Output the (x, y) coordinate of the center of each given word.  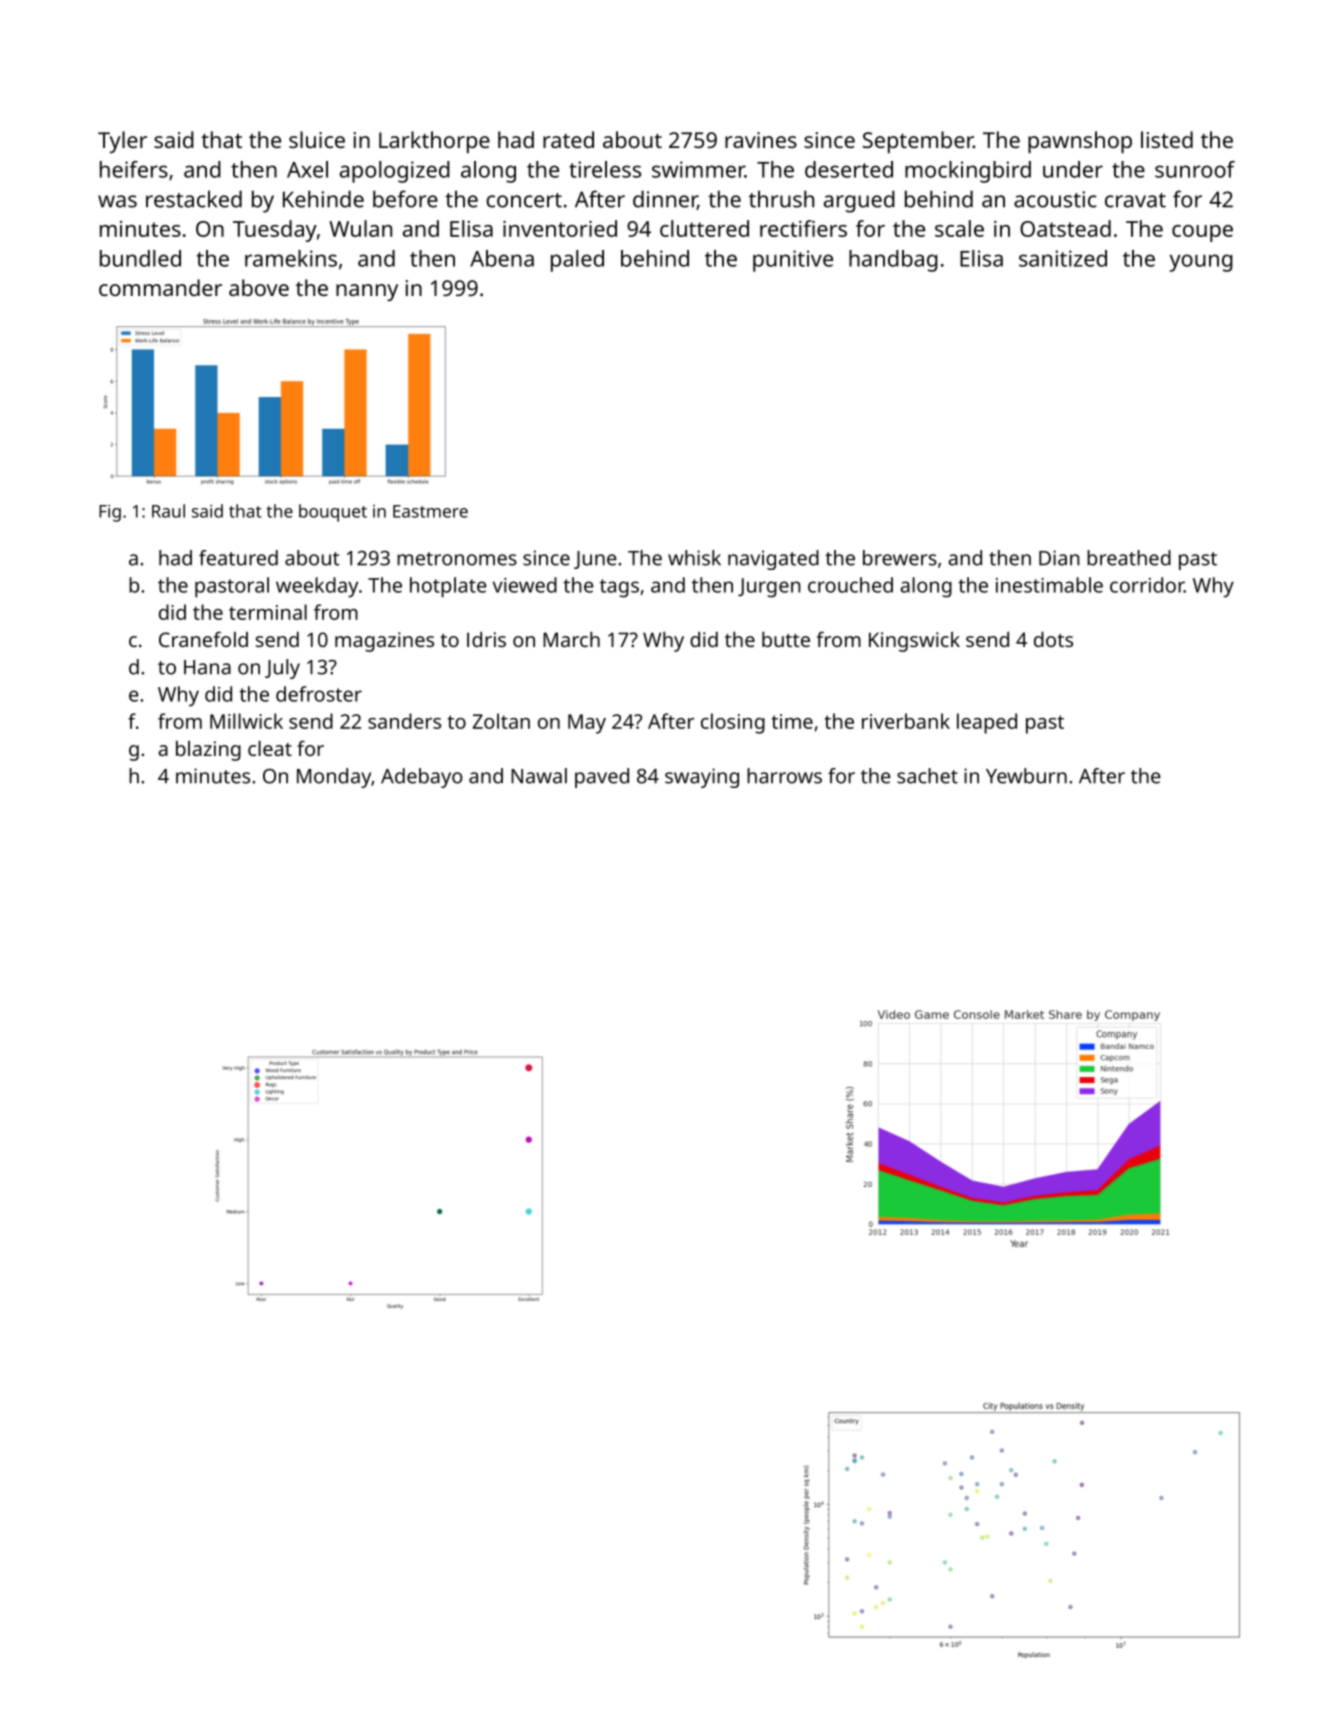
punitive (793, 261)
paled (577, 261)
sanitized (1063, 258)
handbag (893, 261)
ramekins (291, 258)
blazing (208, 751)
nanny (367, 292)
